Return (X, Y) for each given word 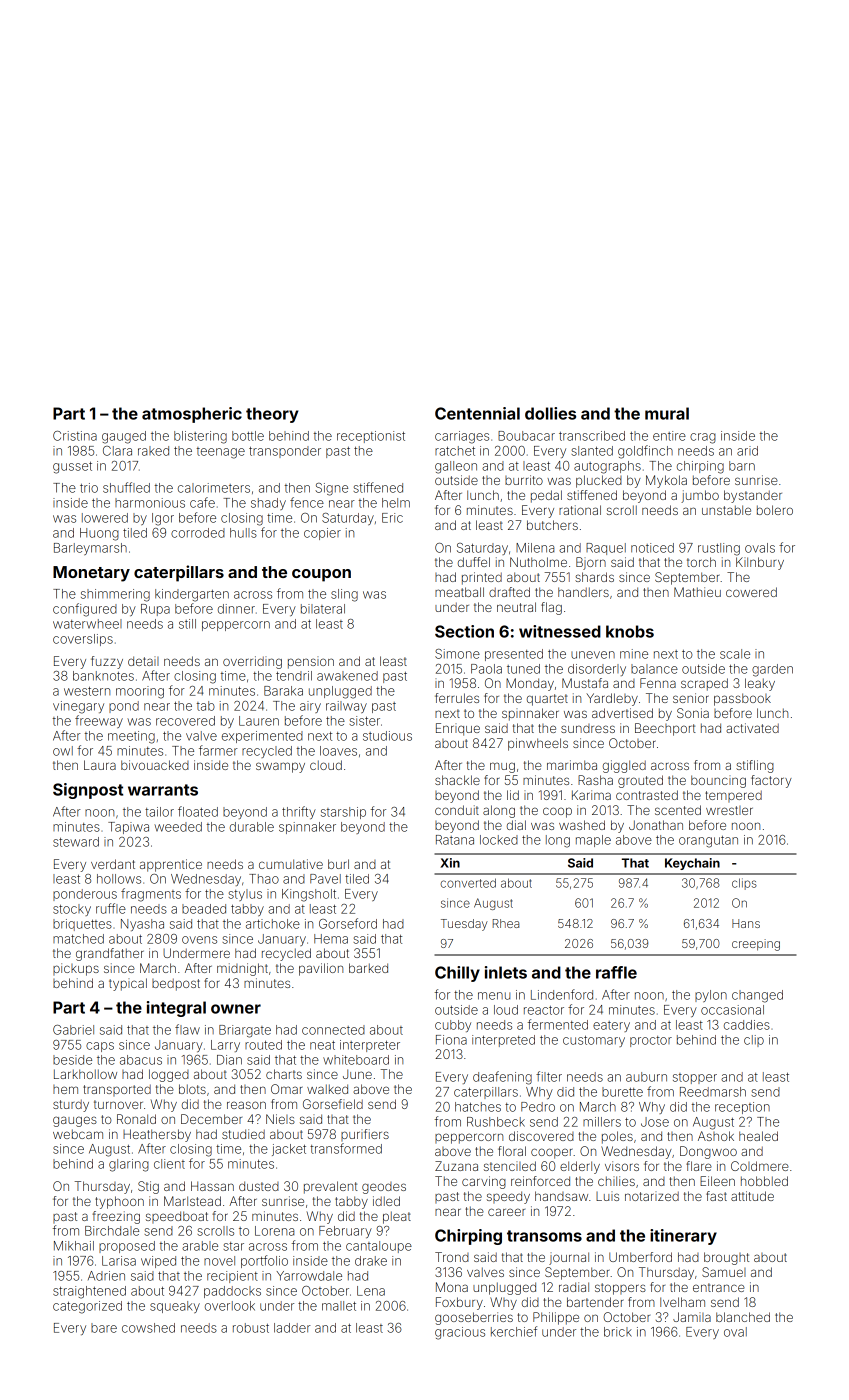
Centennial (477, 413)
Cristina (75, 436)
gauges (75, 1121)
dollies (550, 413)
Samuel (724, 1272)
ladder (292, 1328)
